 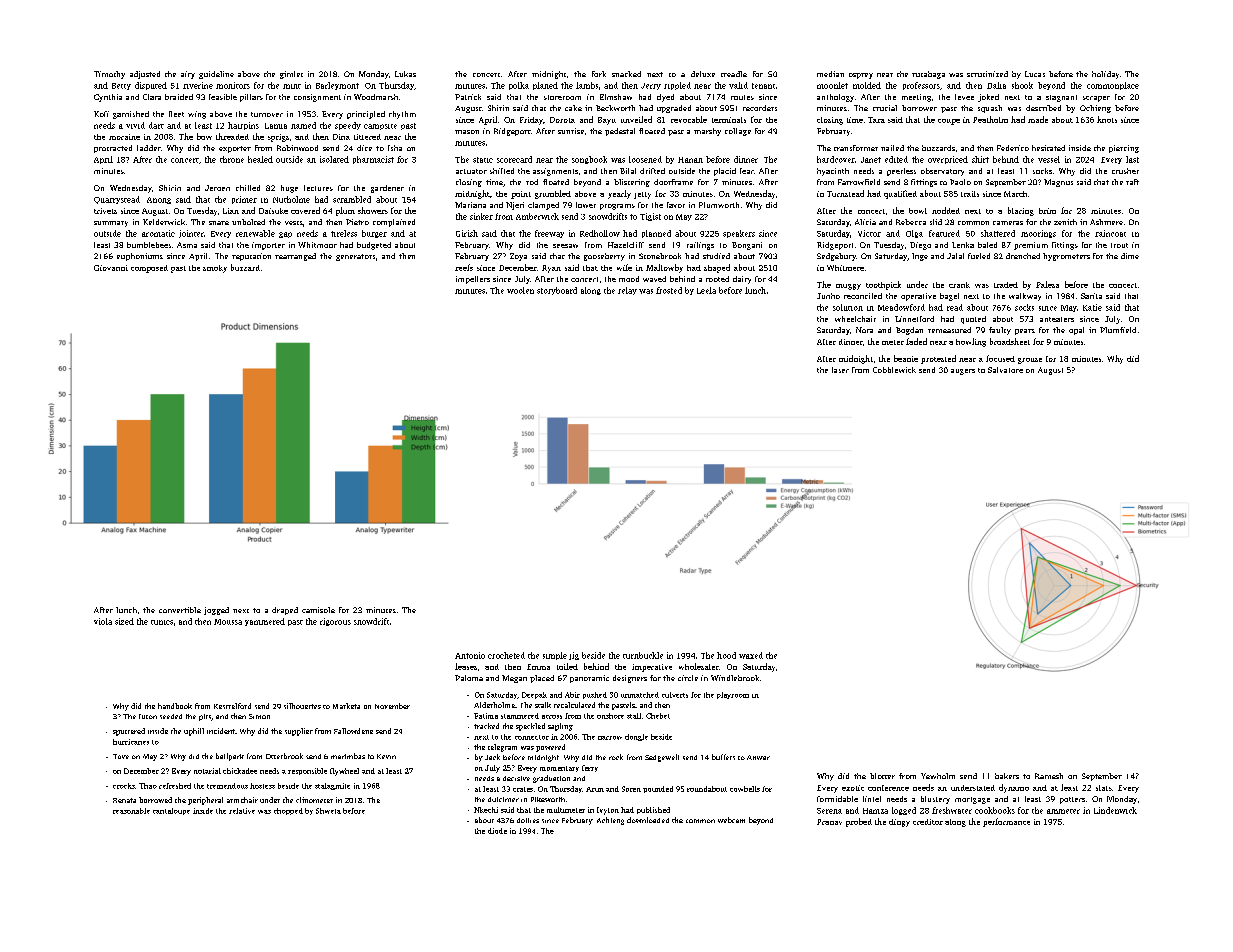 I want to click on snacked, so click(x=626, y=74).
